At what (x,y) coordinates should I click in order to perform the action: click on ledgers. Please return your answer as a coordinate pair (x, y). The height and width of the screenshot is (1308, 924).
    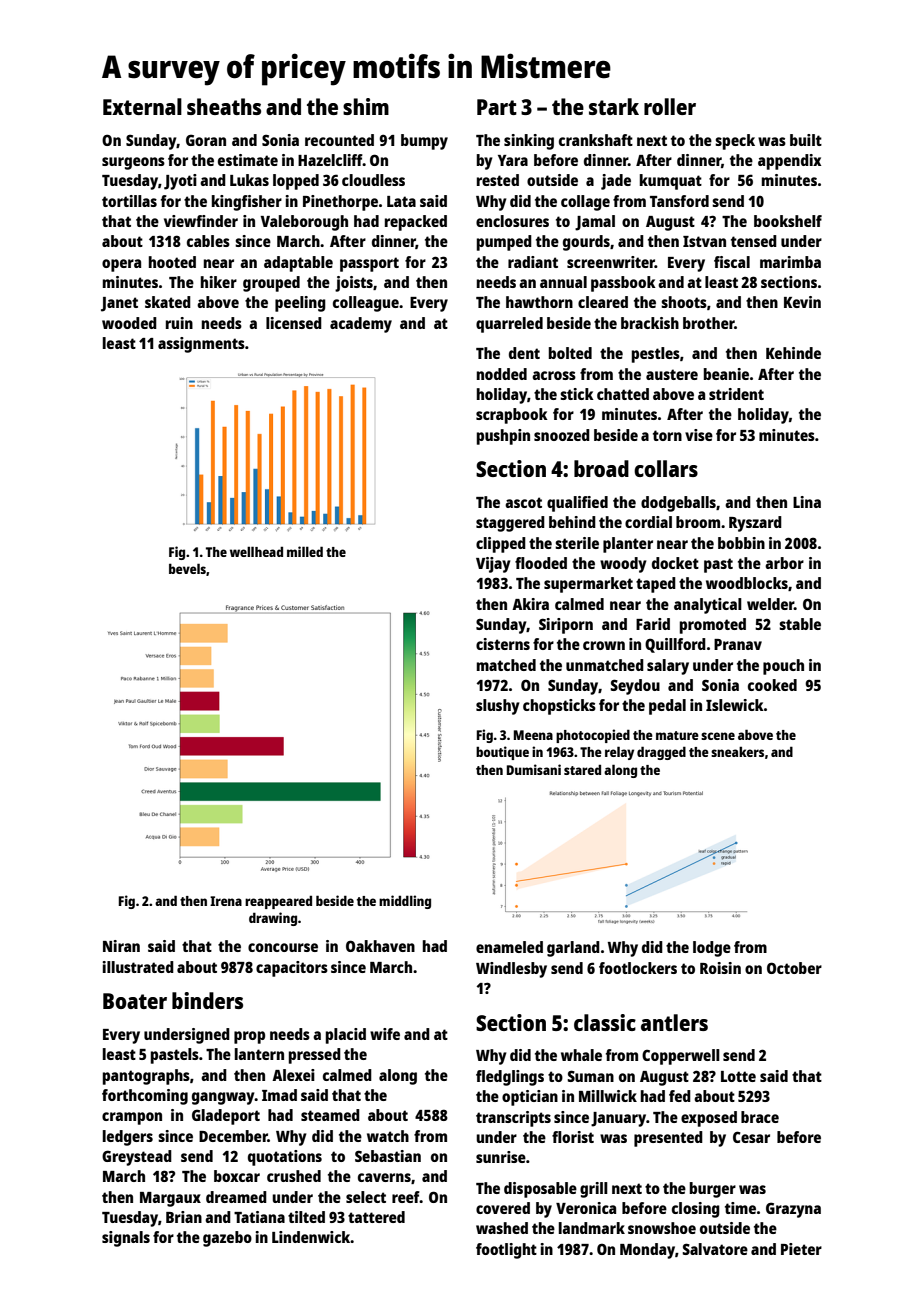
    Looking at the image, I should click on (128, 1138).
